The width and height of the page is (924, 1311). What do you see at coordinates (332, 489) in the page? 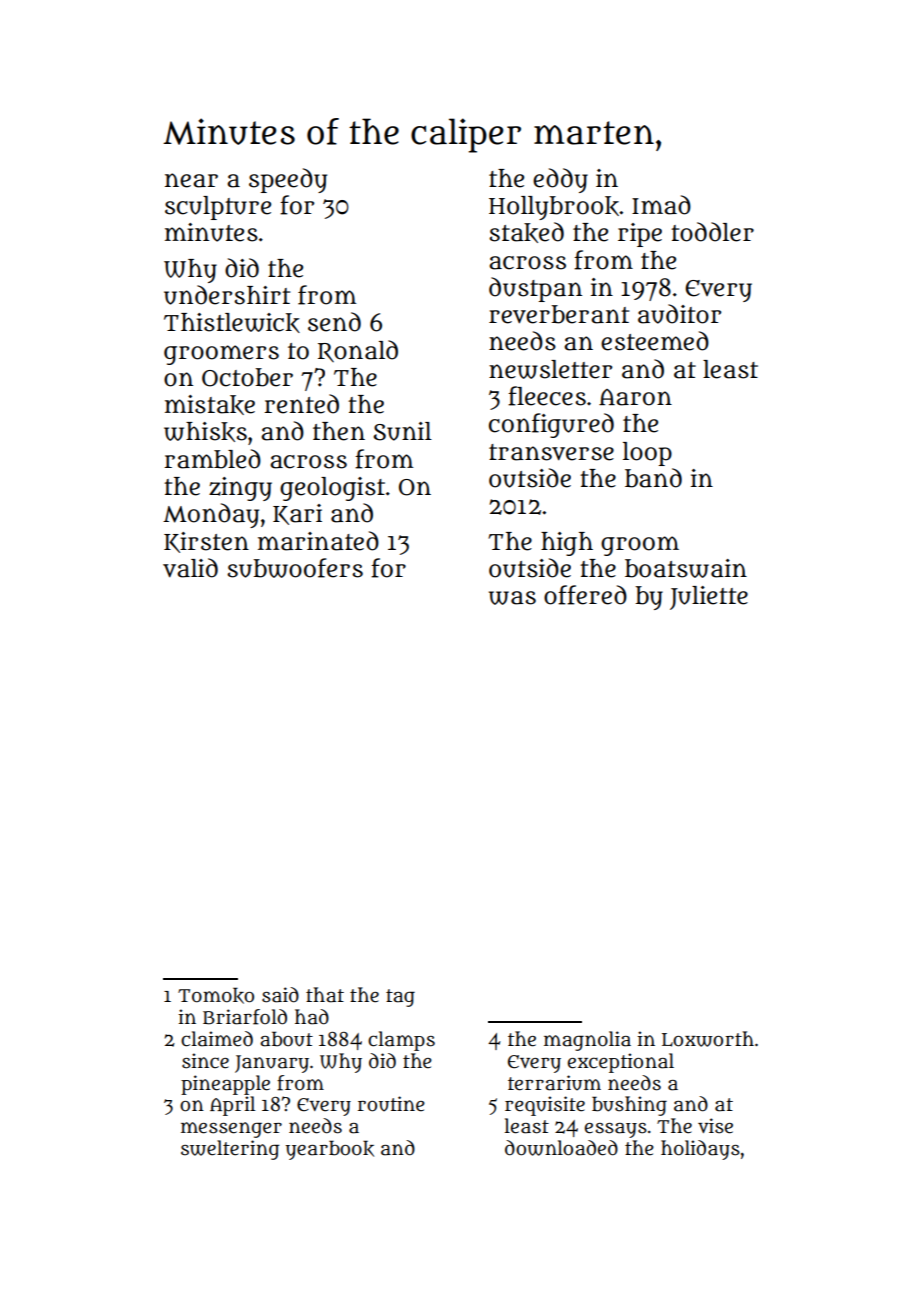
I see `geologist` at bounding box center [332, 489].
